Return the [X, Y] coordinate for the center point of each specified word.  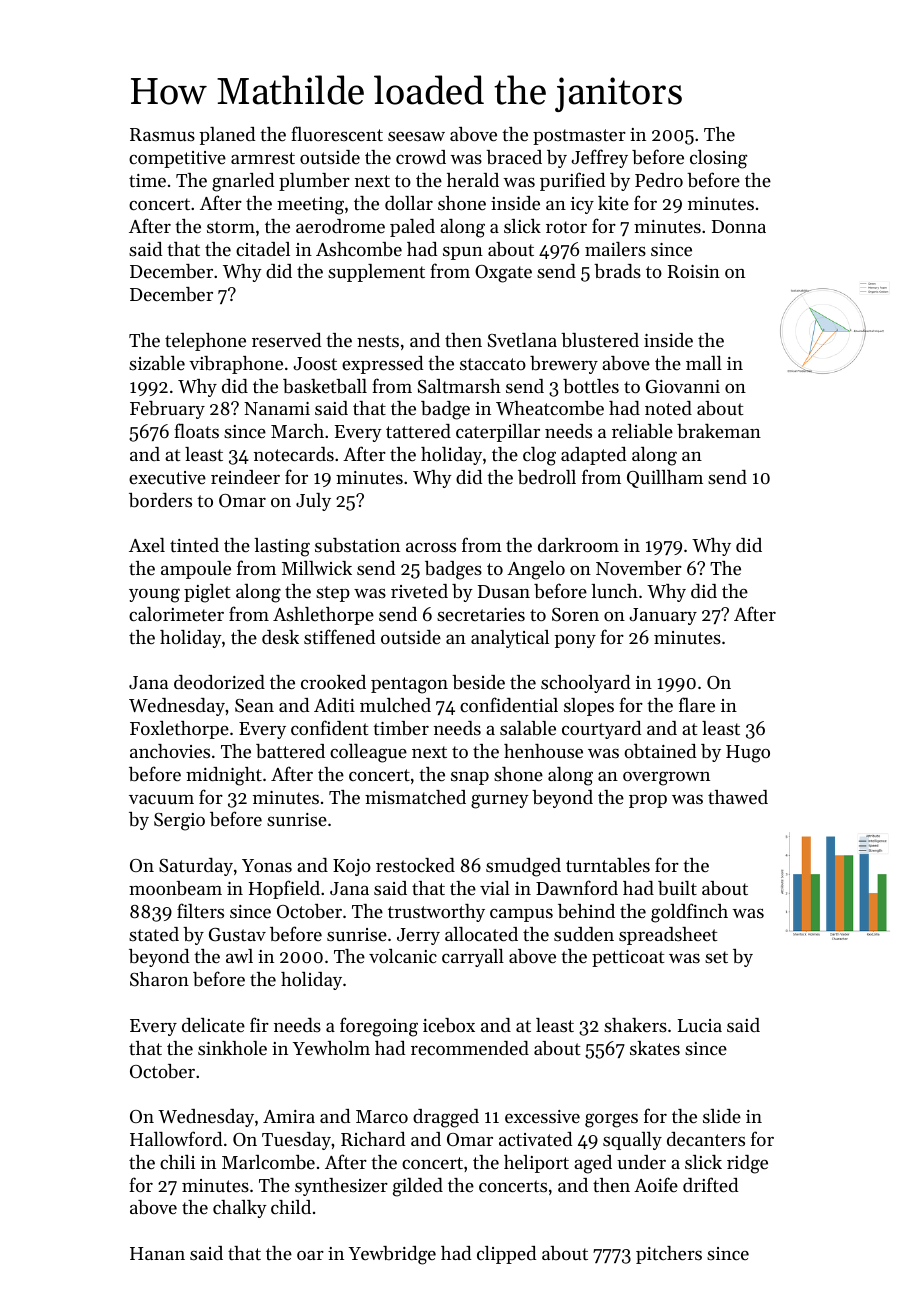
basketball [325, 386]
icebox [449, 1025]
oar [310, 1255]
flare [697, 704]
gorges [611, 1120]
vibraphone [236, 365]
